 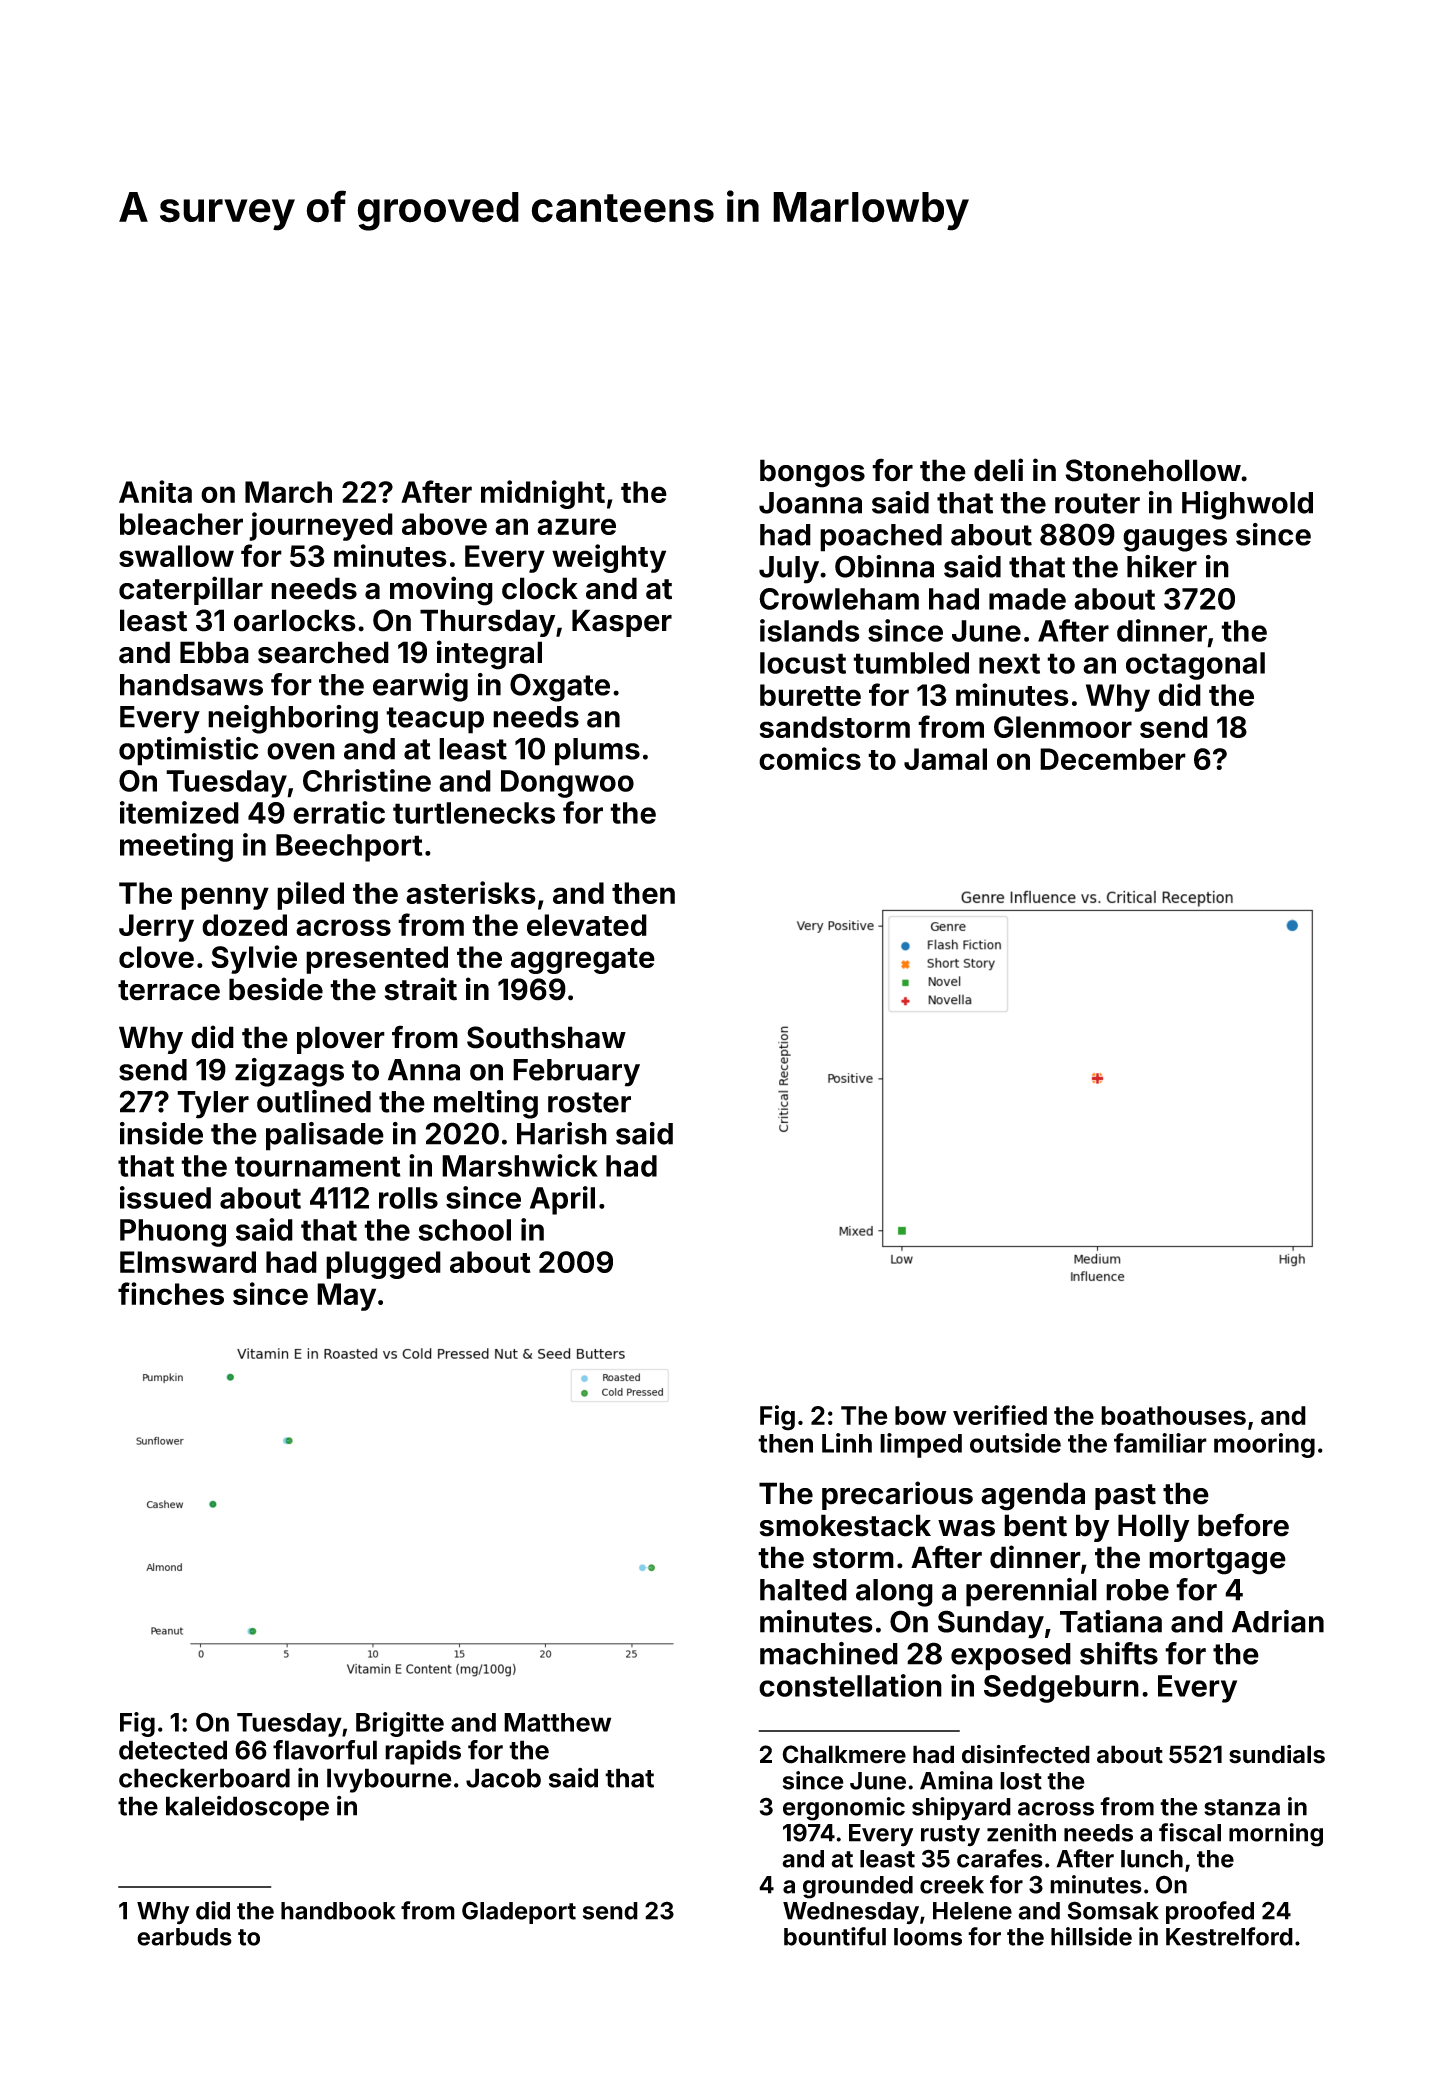 What do you see at coordinates (204, 1778) in the screenshot?
I see `checkerboard` at bounding box center [204, 1778].
